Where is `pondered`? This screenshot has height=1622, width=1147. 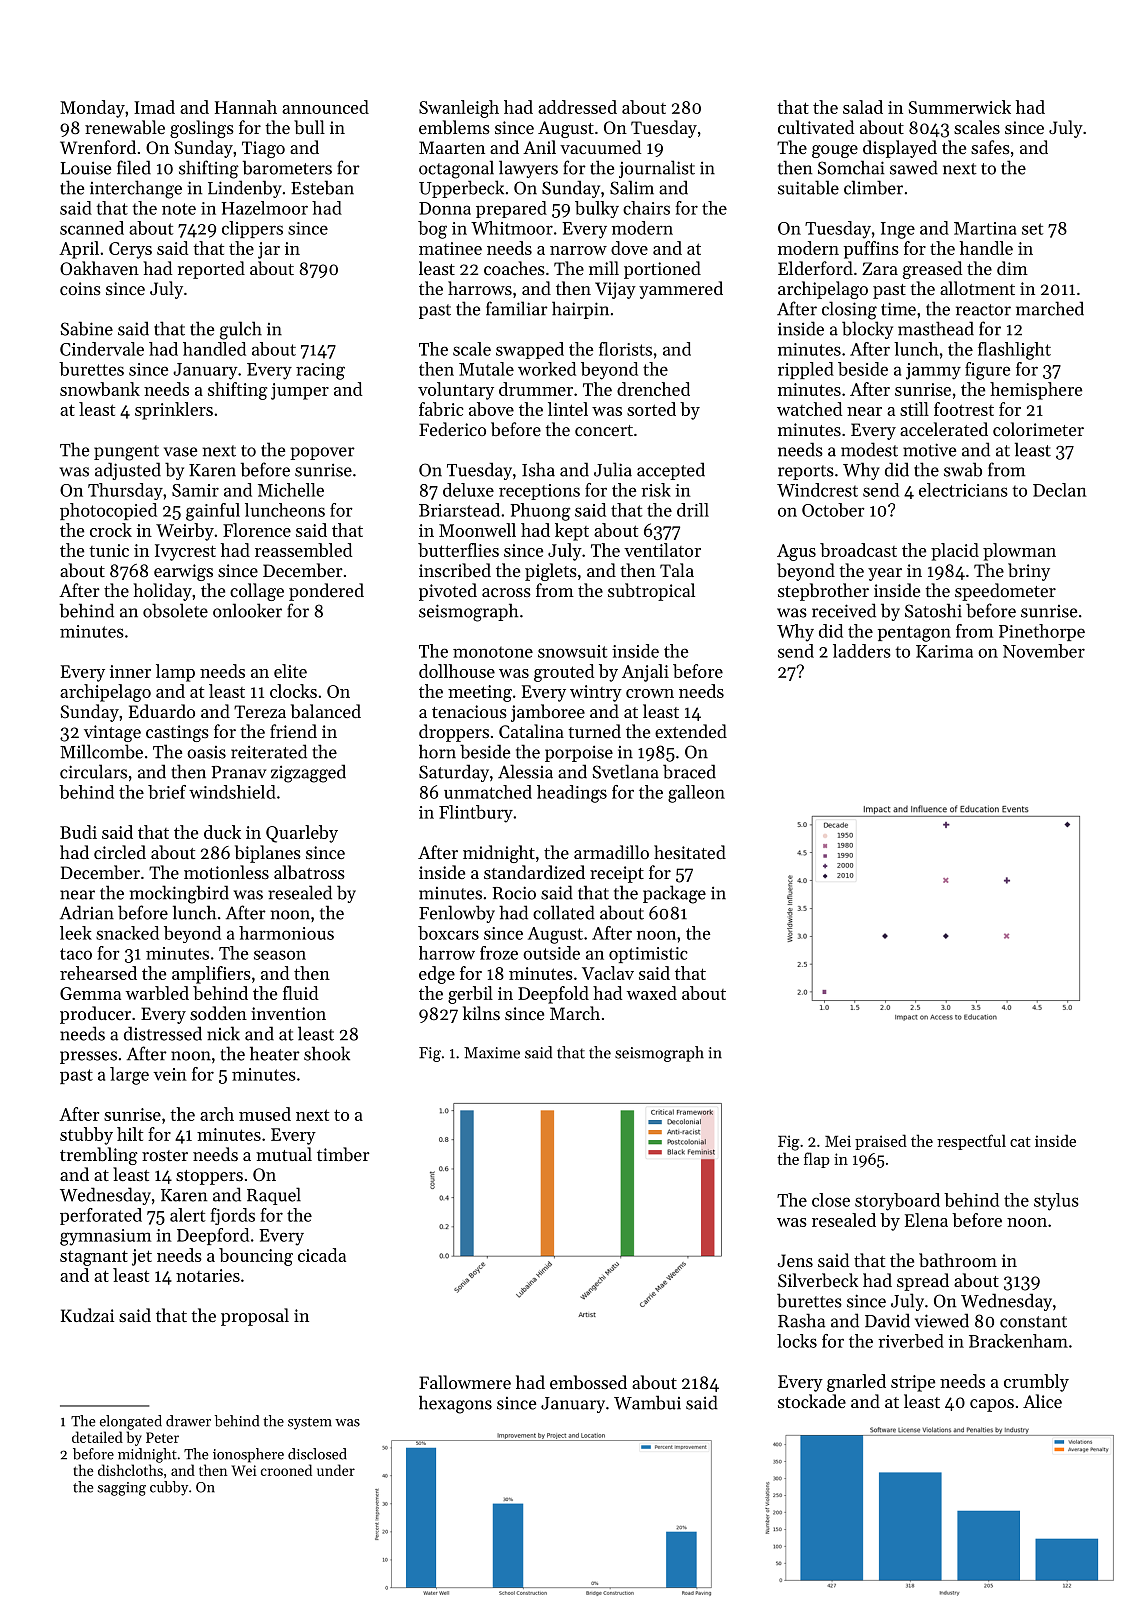
pondered is located at coordinates (326, 592).
